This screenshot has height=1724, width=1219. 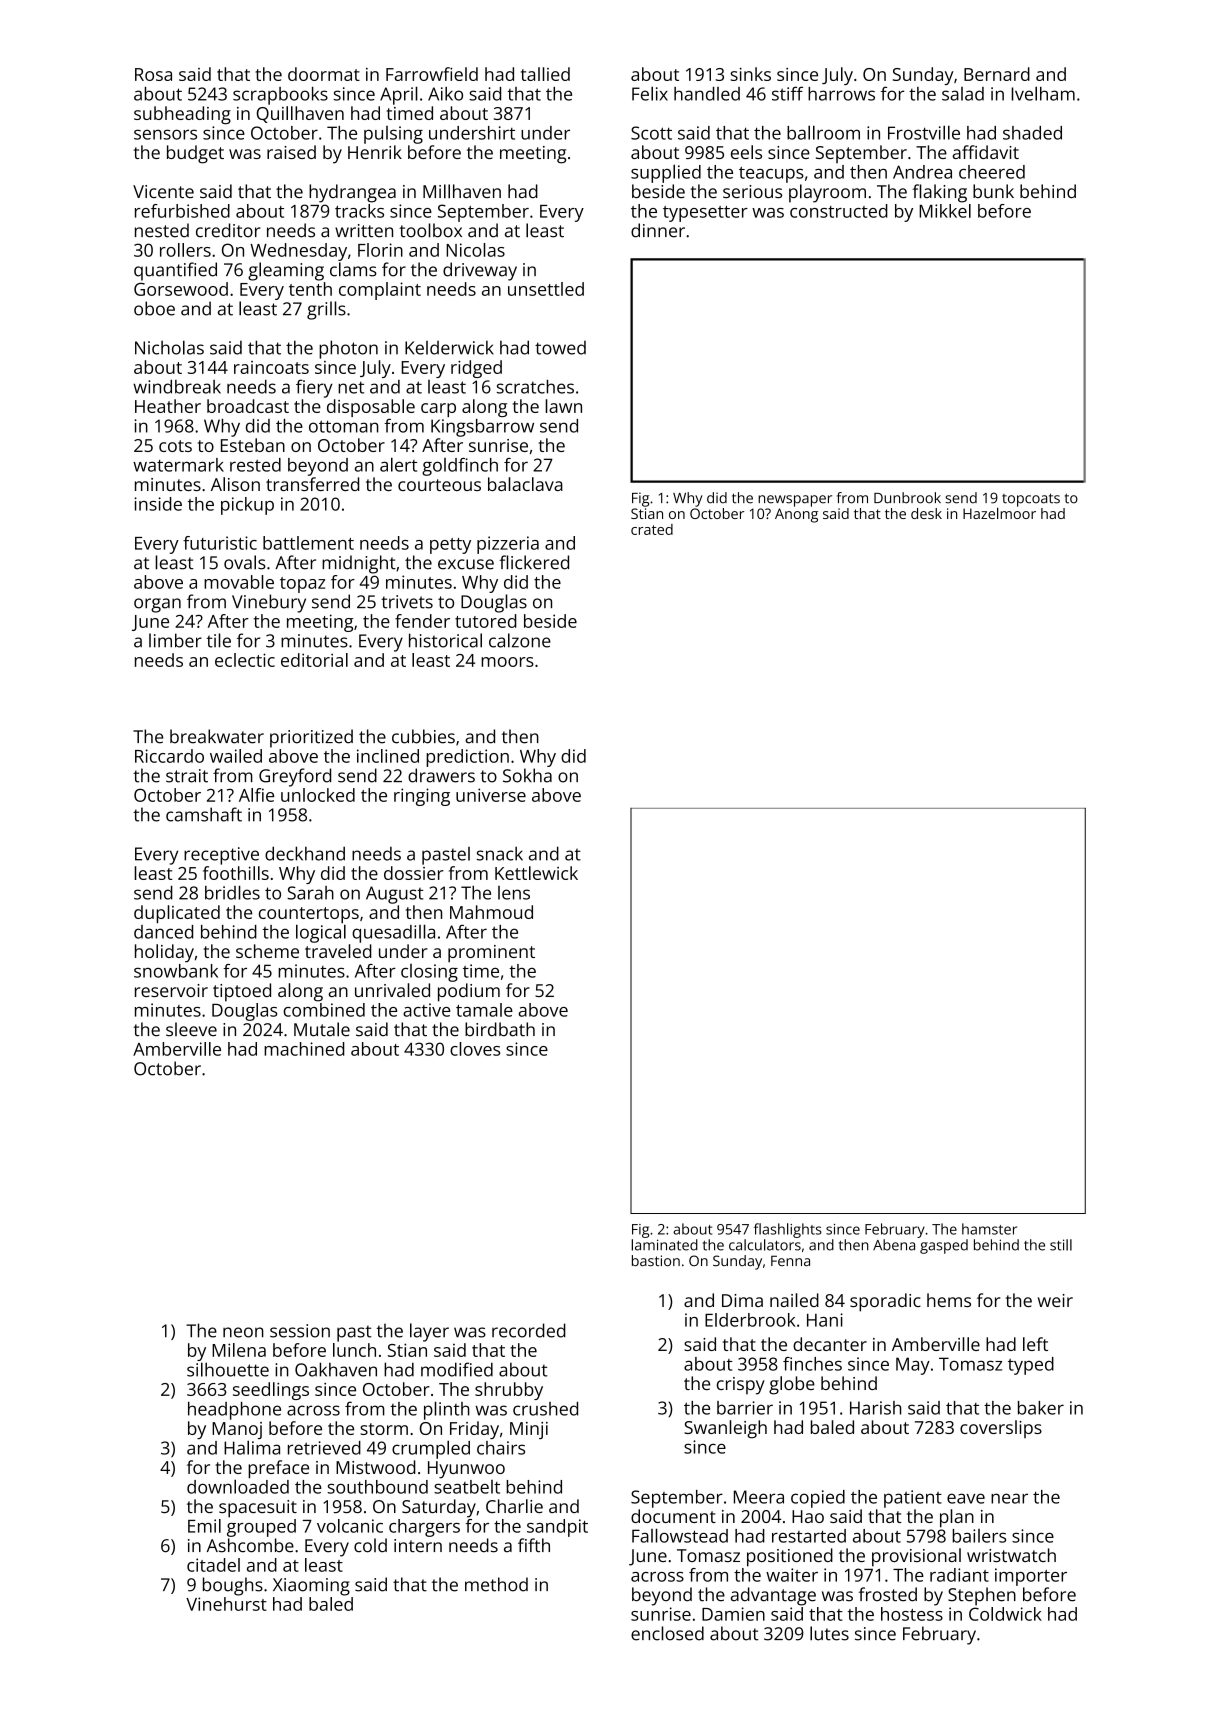 I want to click on raincoats, so click(x=271, y=367).
